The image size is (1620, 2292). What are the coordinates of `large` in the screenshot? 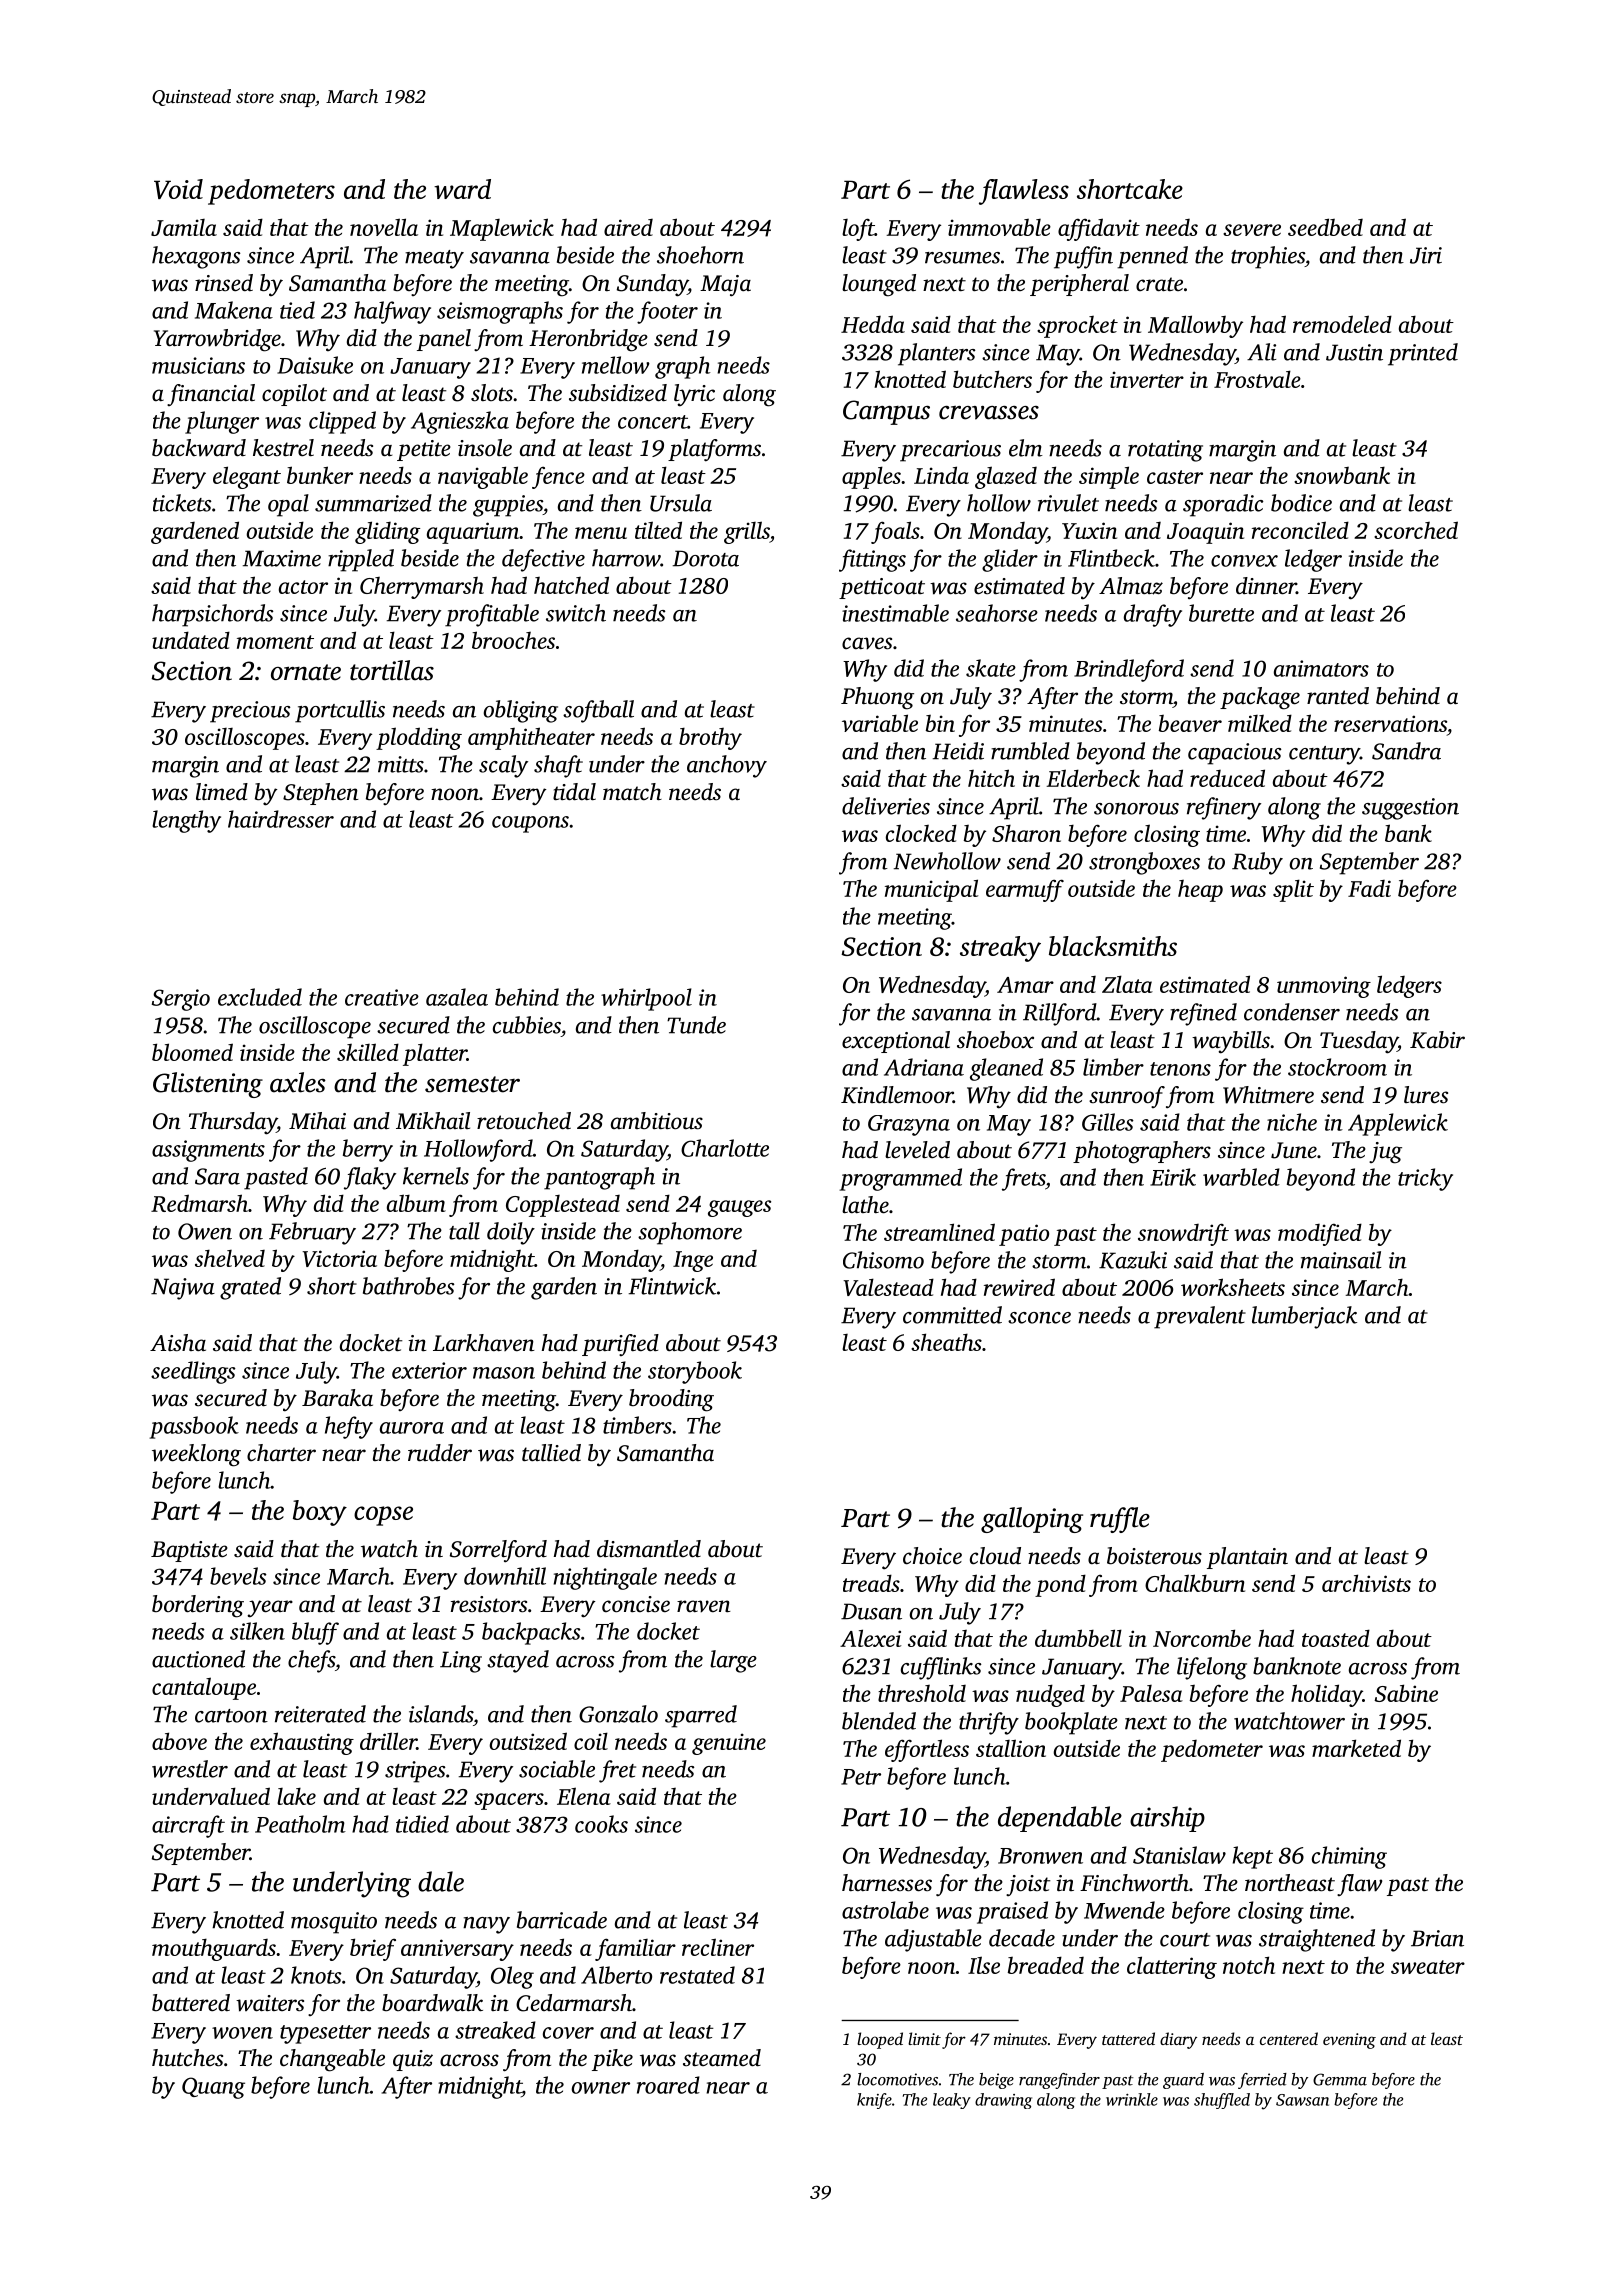 It's located at (733, 1661).
